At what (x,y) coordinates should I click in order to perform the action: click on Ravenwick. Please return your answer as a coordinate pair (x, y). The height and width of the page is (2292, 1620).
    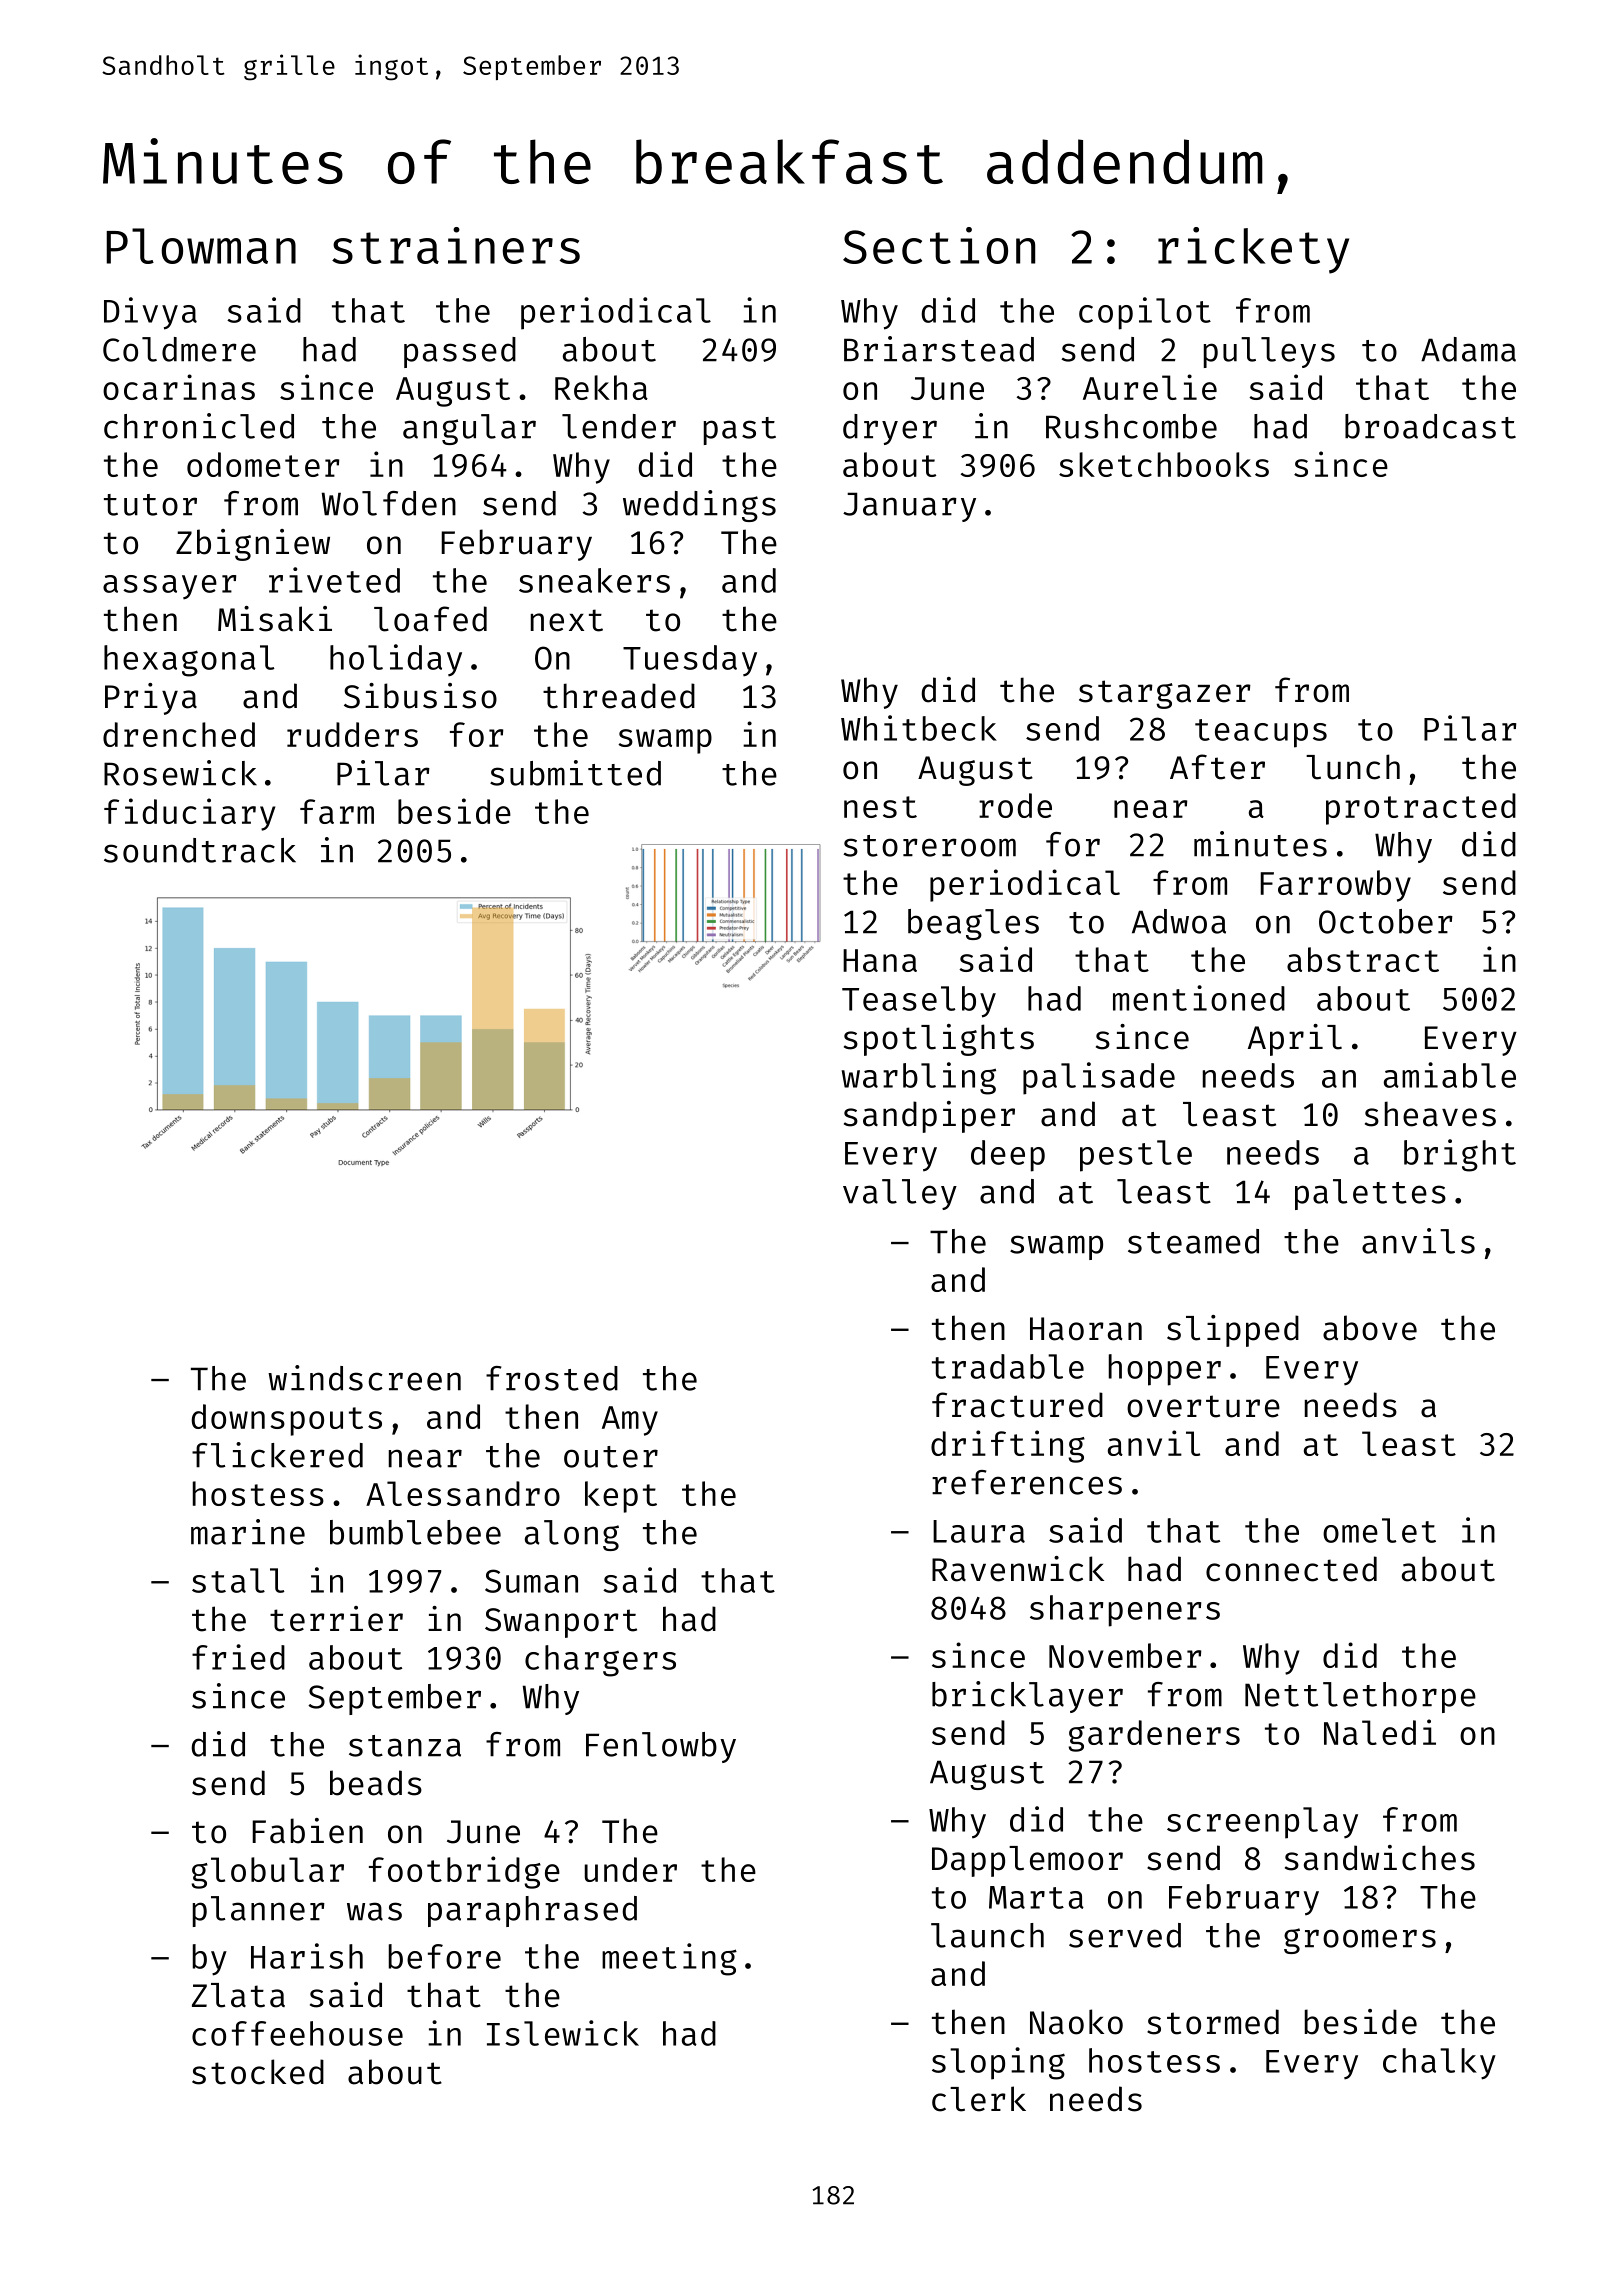
    Looking at the image, I should click on (1018, 1569).
